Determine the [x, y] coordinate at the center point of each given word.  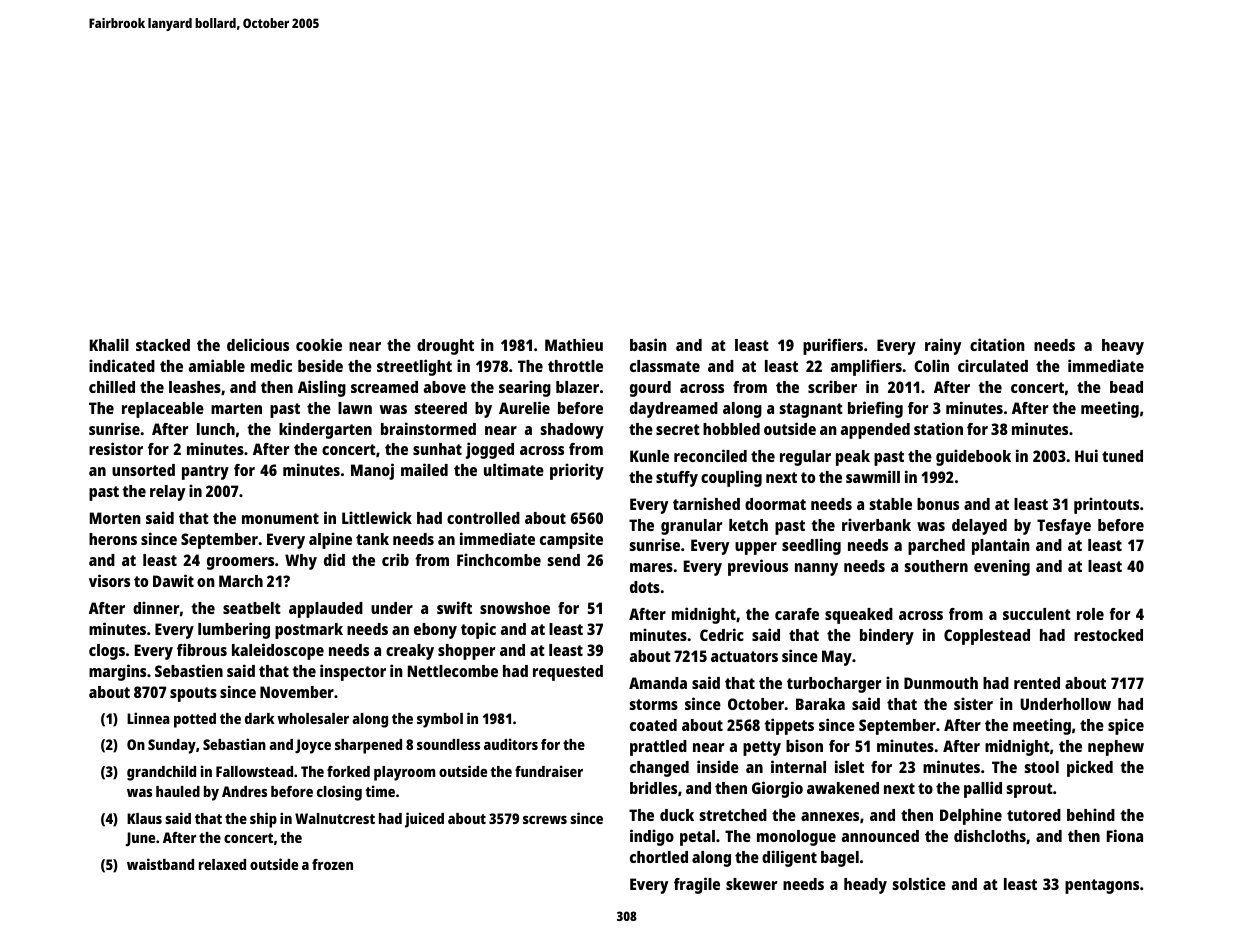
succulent [1037, 614]
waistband [160, 864]
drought [445, 347]
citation [997, 344]
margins [117, 672]
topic [478, 630]
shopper [466, 652]
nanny [816, 569]
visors [109, 580]
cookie [319, 344]
